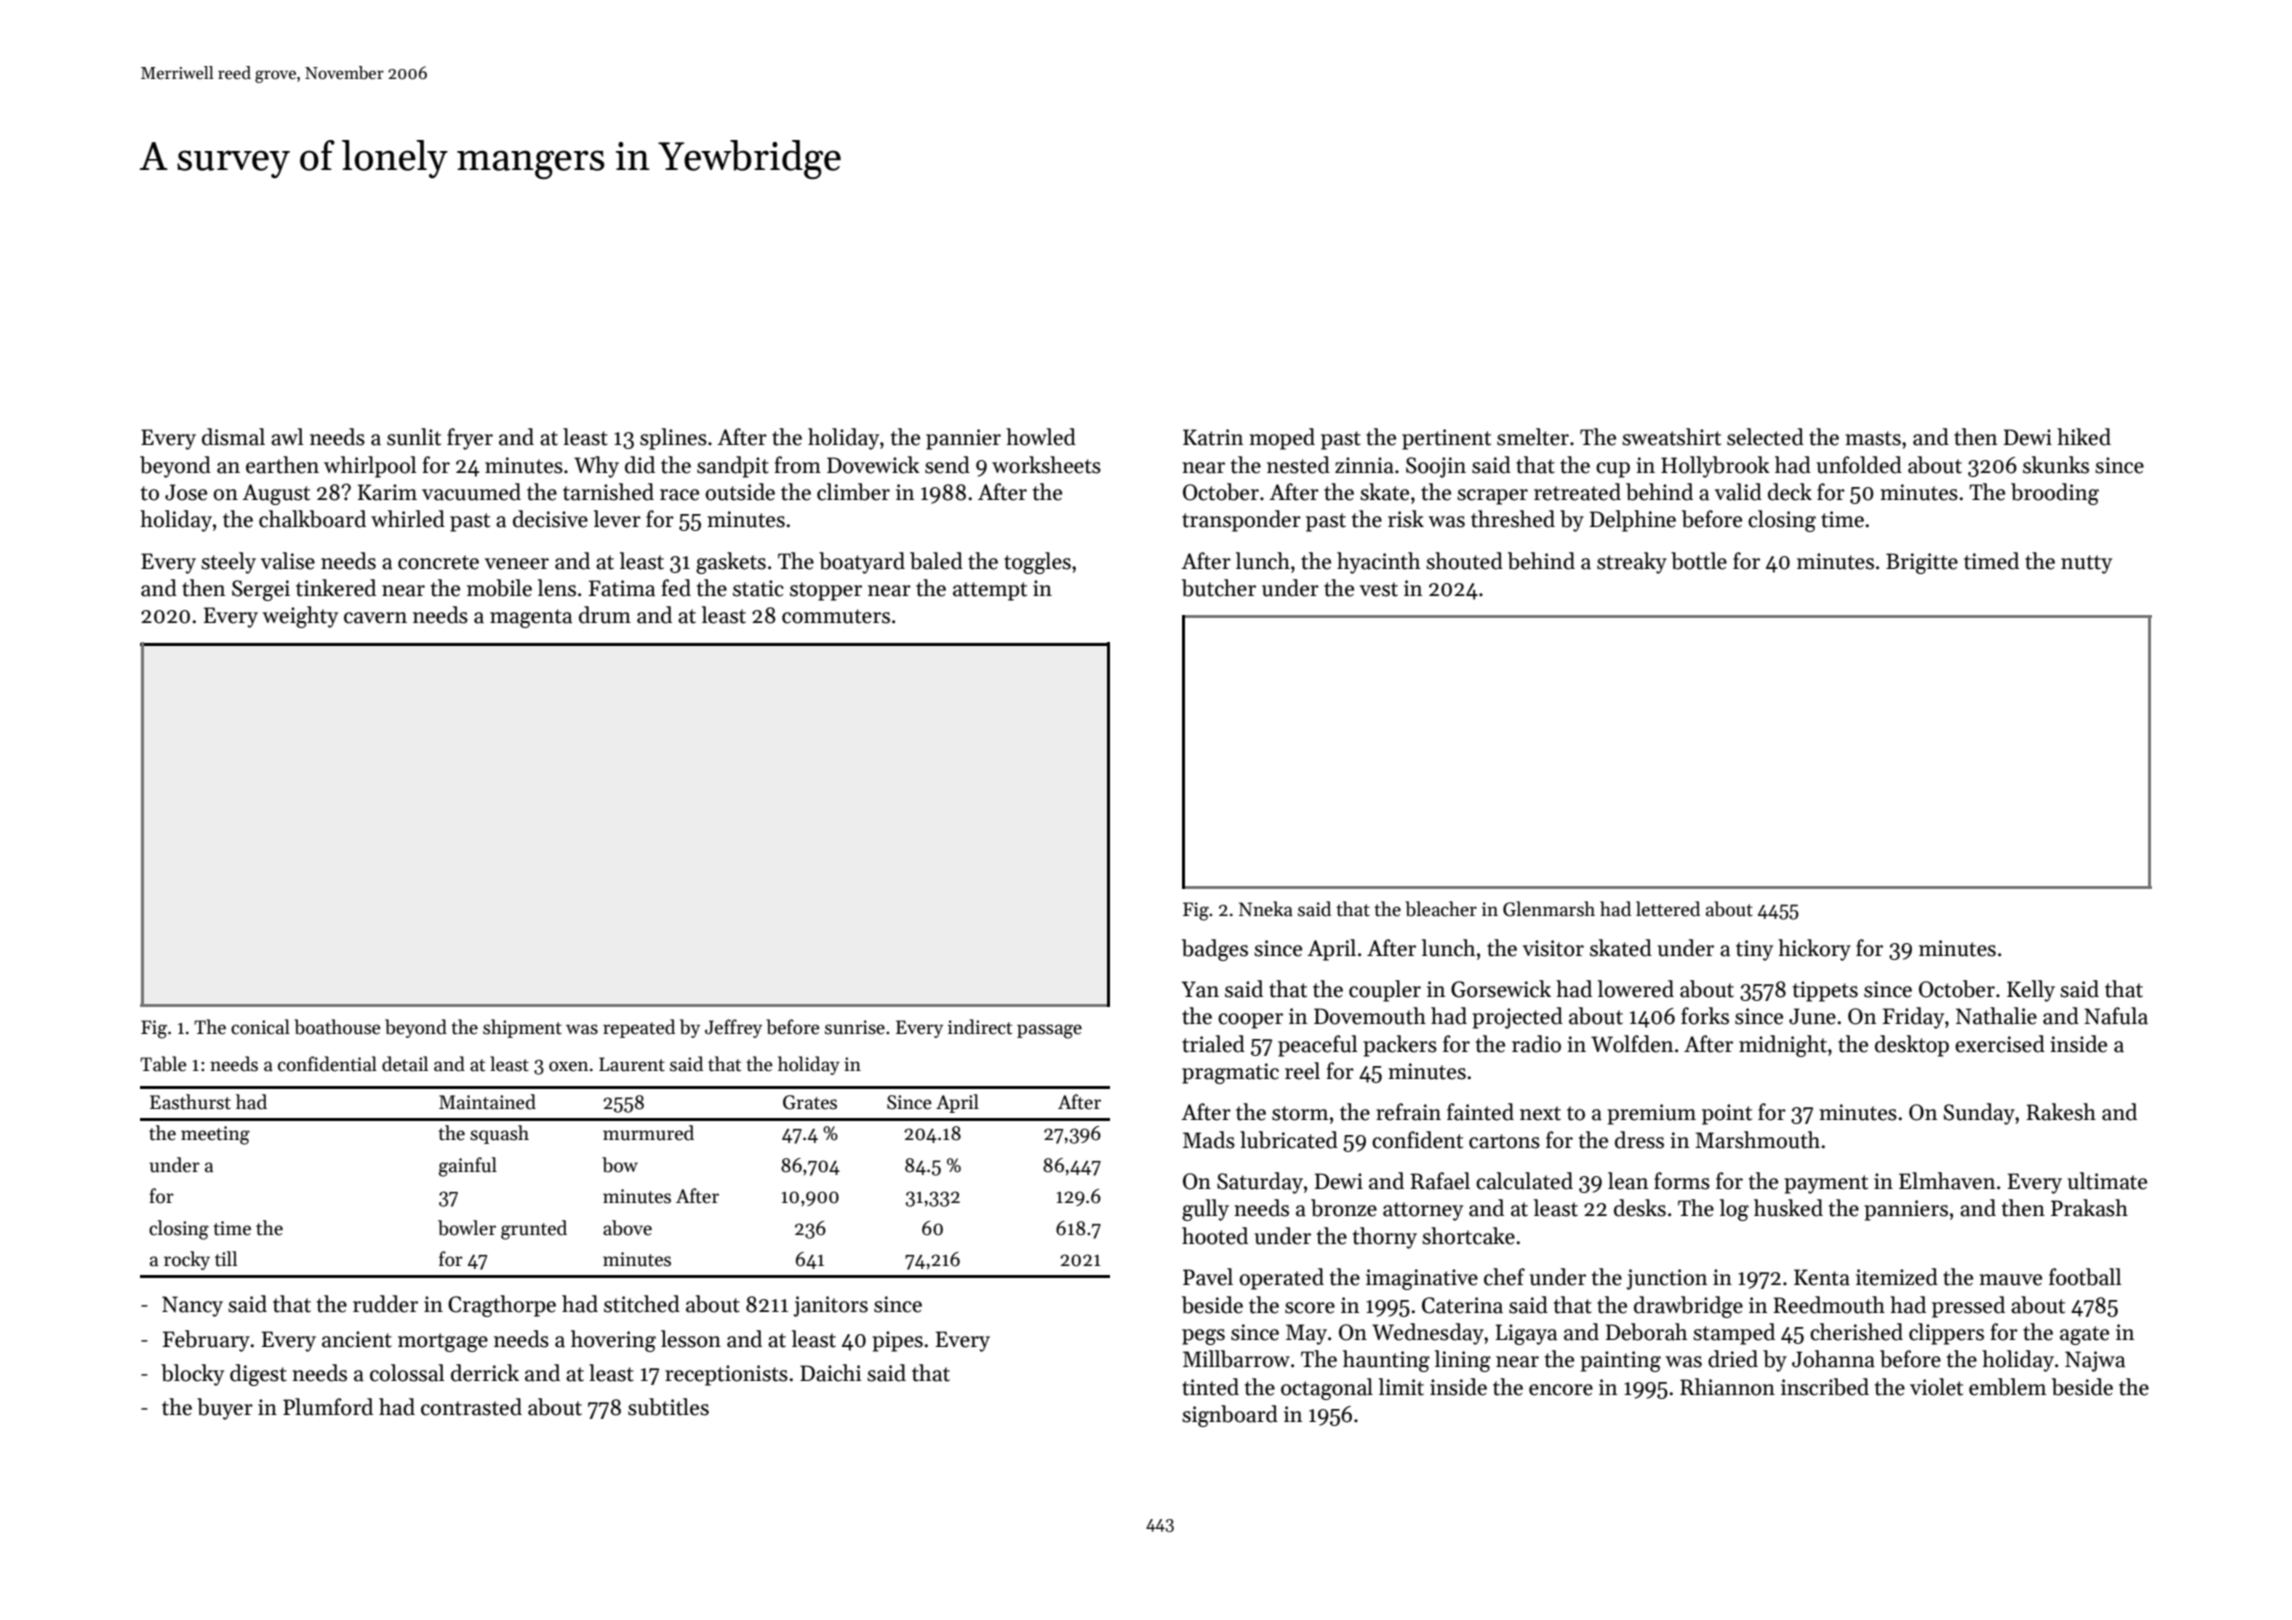 The width and height of the screenshot is (2292, 1620). I want to click on peaceful, so click(1317, 1046).
